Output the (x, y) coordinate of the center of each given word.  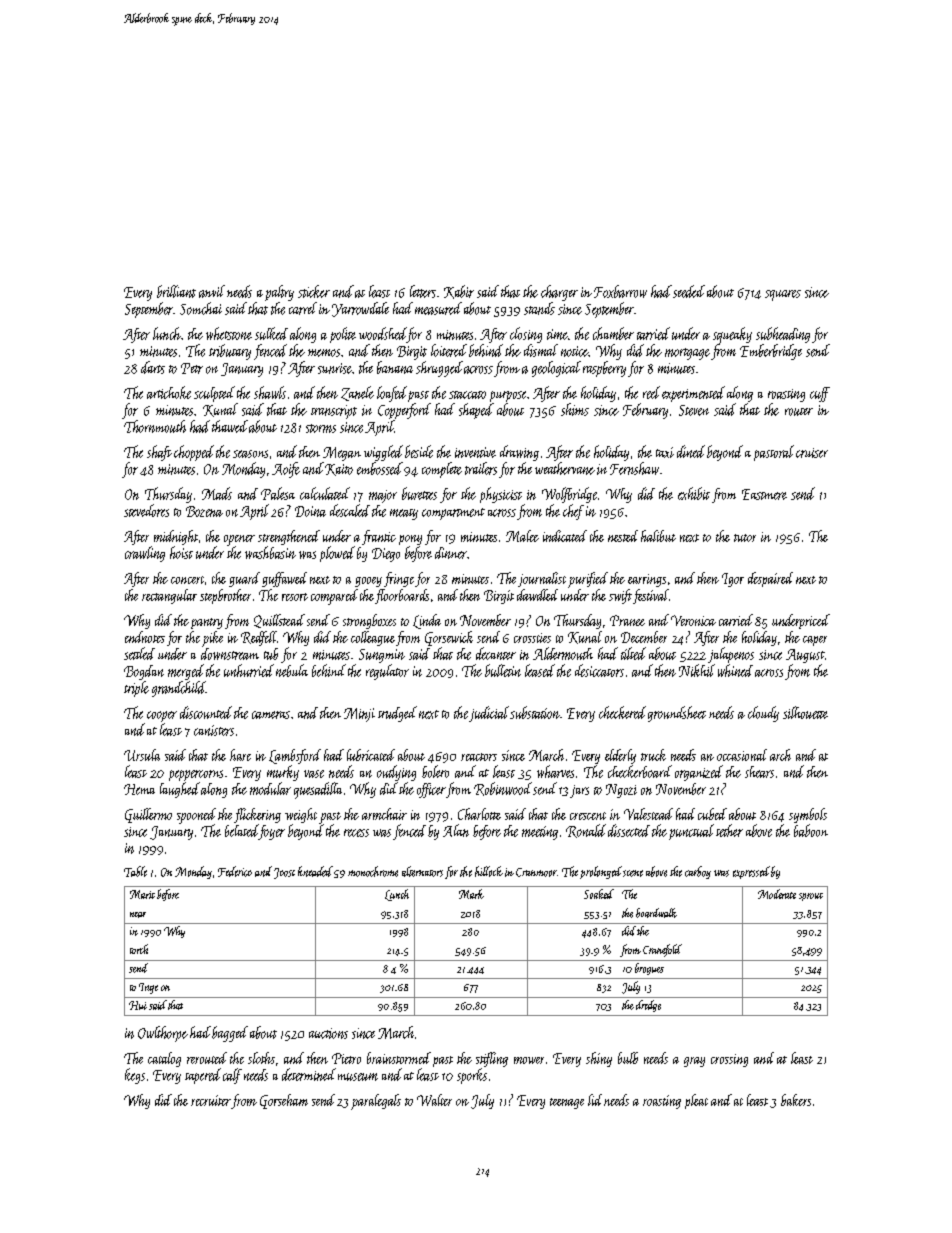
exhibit (694, 493)
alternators (422, 871)
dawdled (537, 595)
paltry (279, 293)
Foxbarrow (620, 291)
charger (559, 293)
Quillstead (279, 621)
